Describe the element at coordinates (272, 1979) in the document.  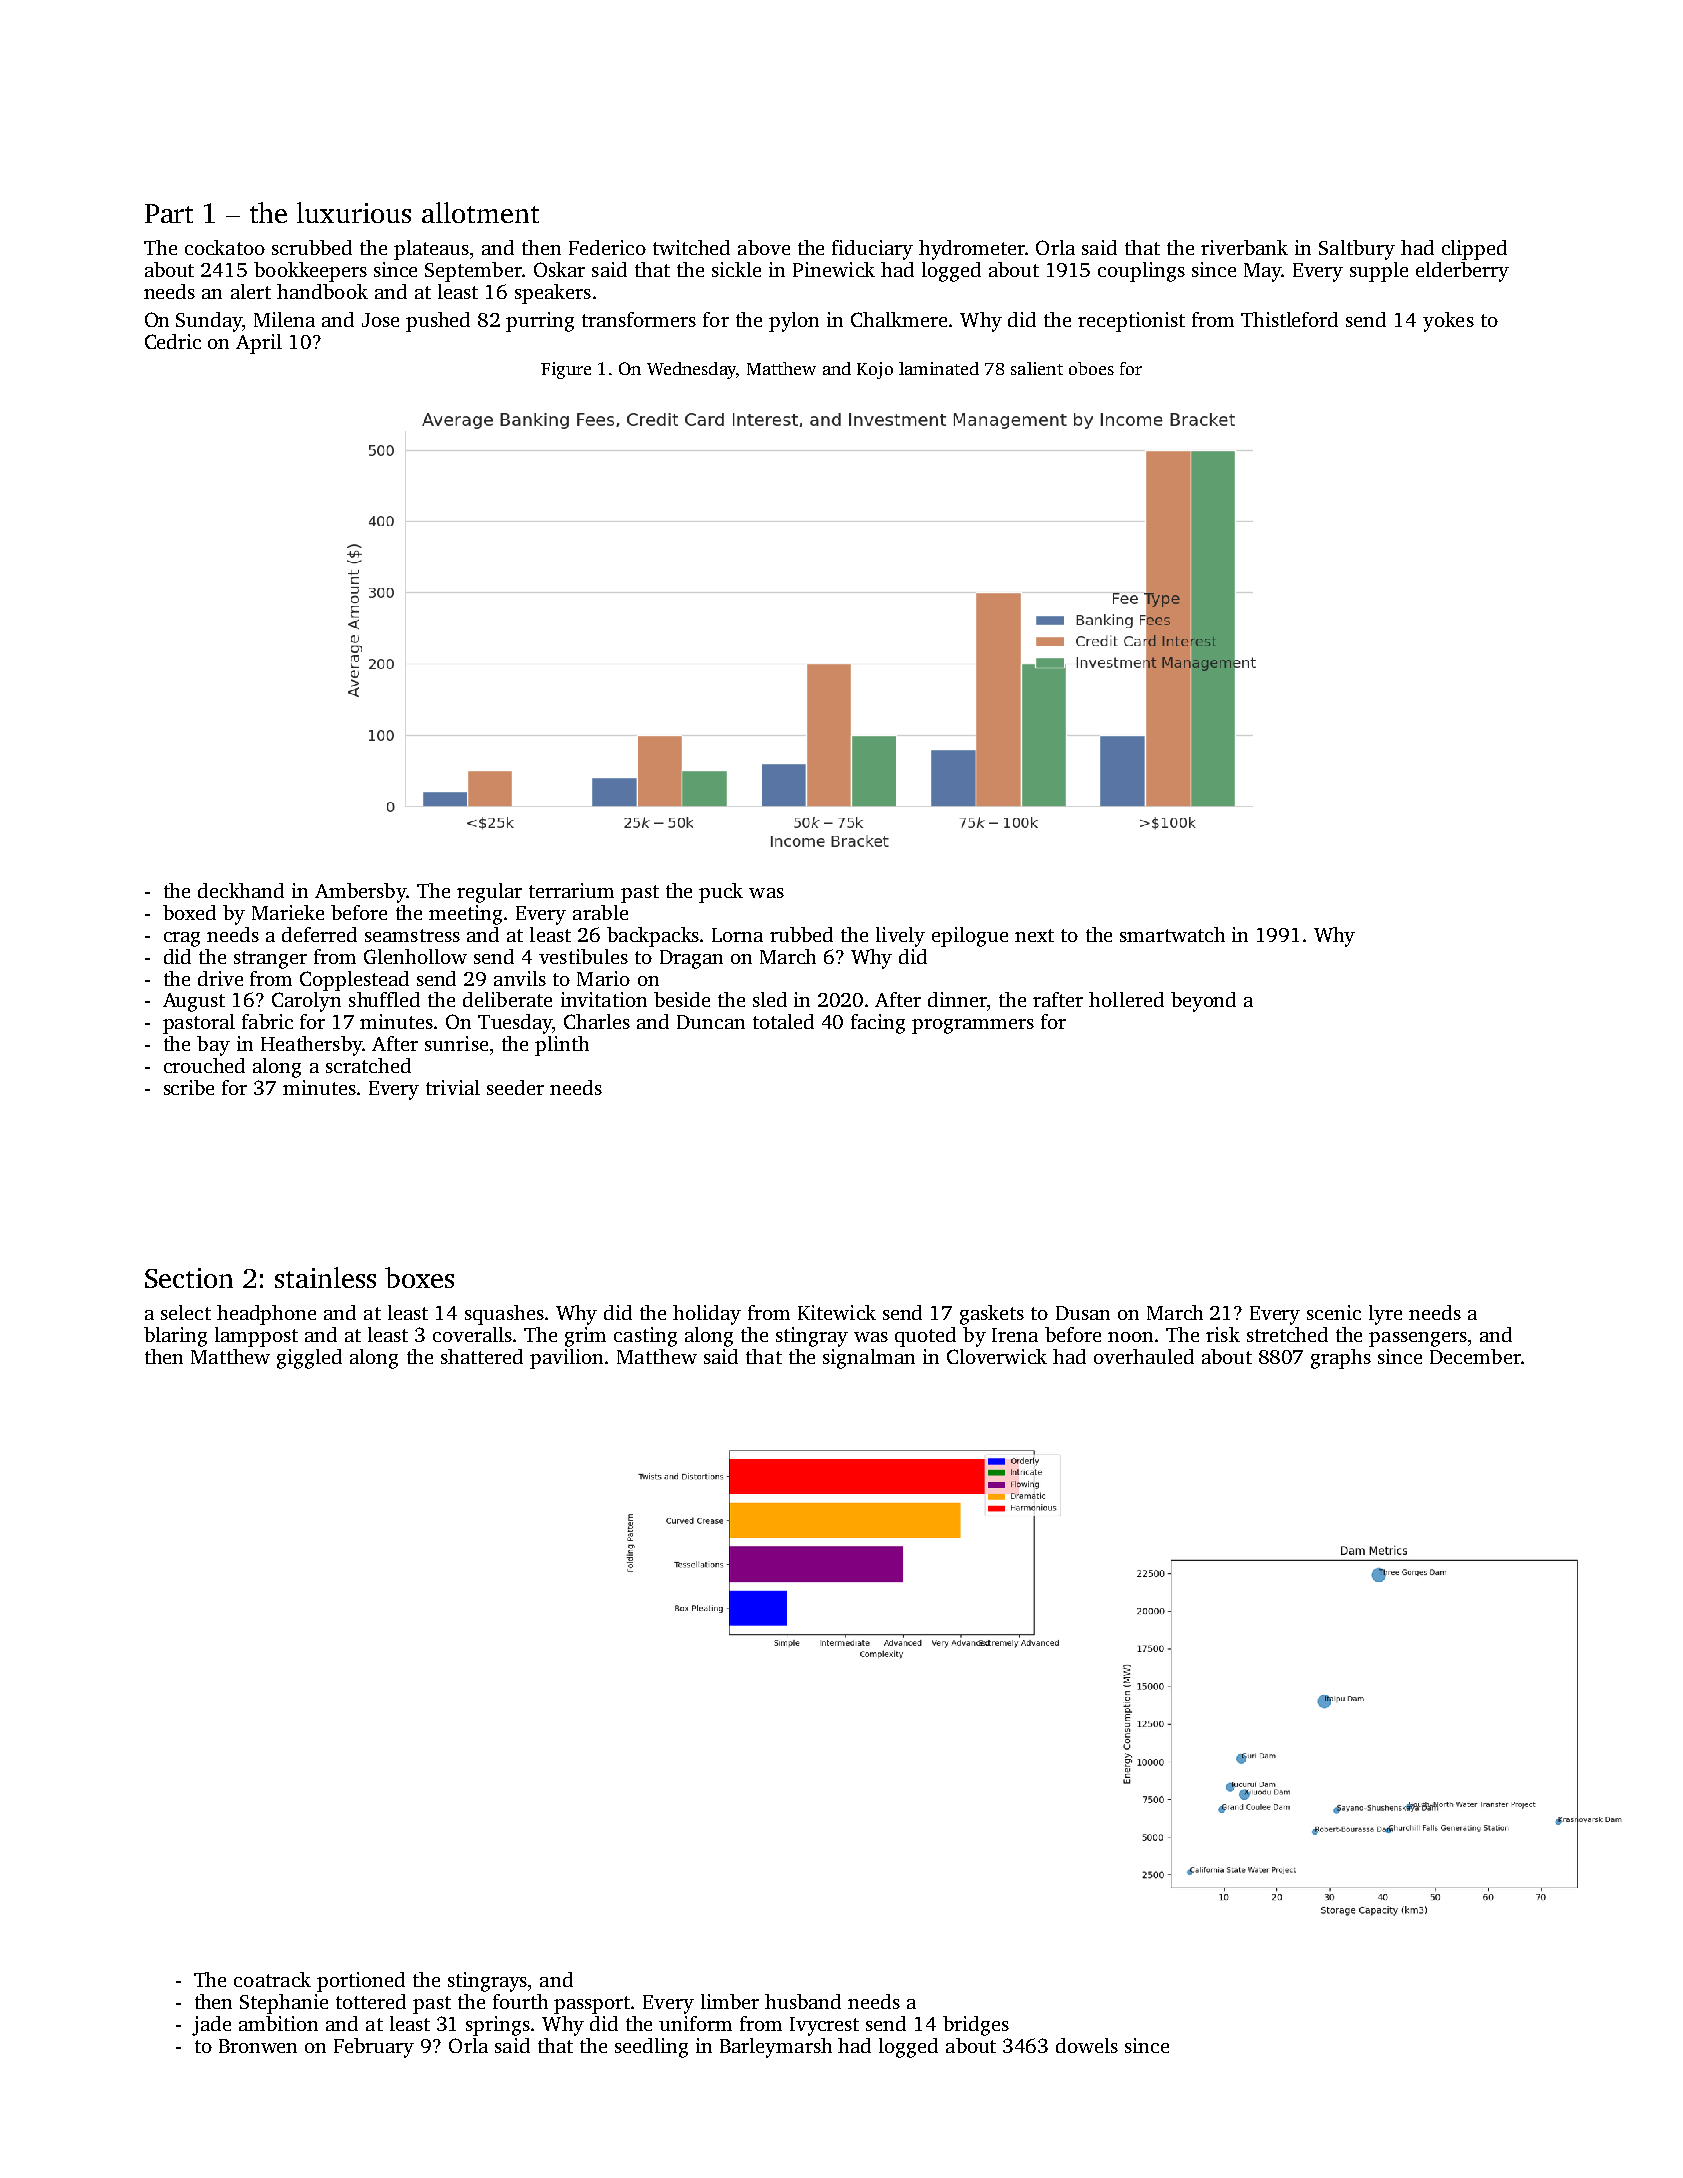
I see `coatrack` at that location.
